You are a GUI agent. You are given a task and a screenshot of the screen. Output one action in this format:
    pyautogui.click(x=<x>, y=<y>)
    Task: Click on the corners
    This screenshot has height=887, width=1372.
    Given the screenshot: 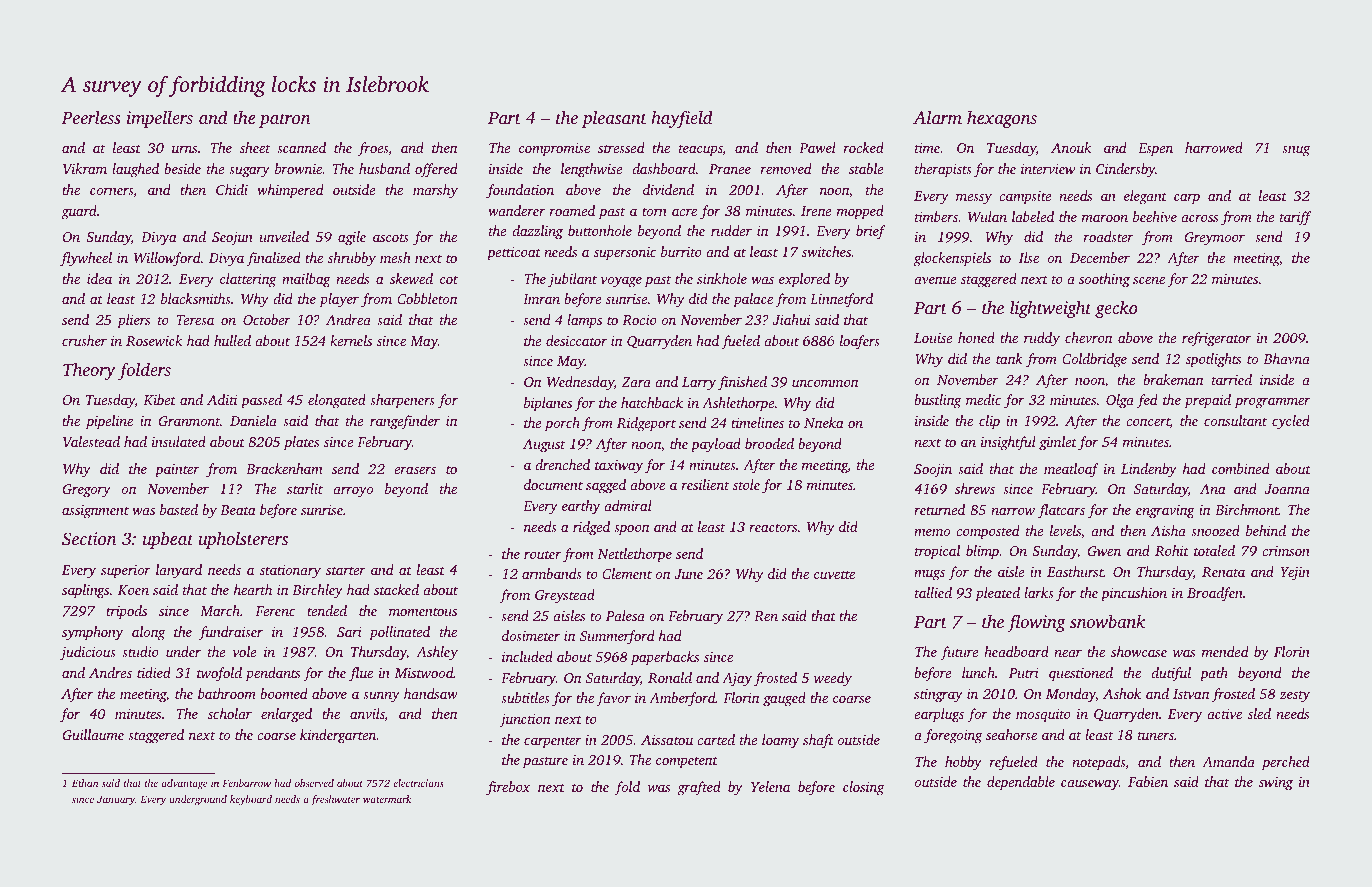 What is the action you would take?
    pyautogui.click(x=111, y=191)
